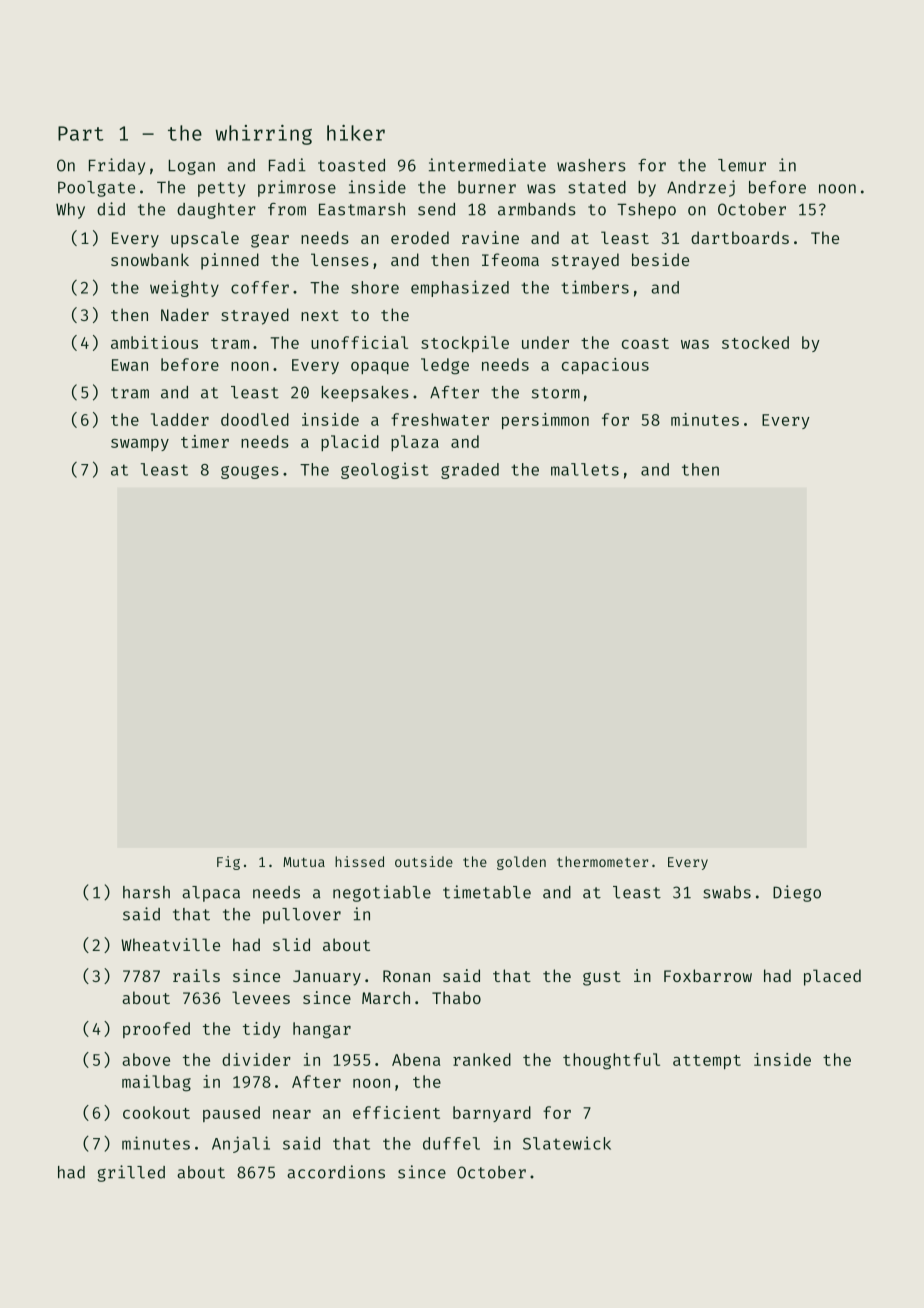 The image size is (924, 1308). What do you see at coordinates (385, 471) in the screenshot?
I see `geologist` at bounding box center [385, 471].
